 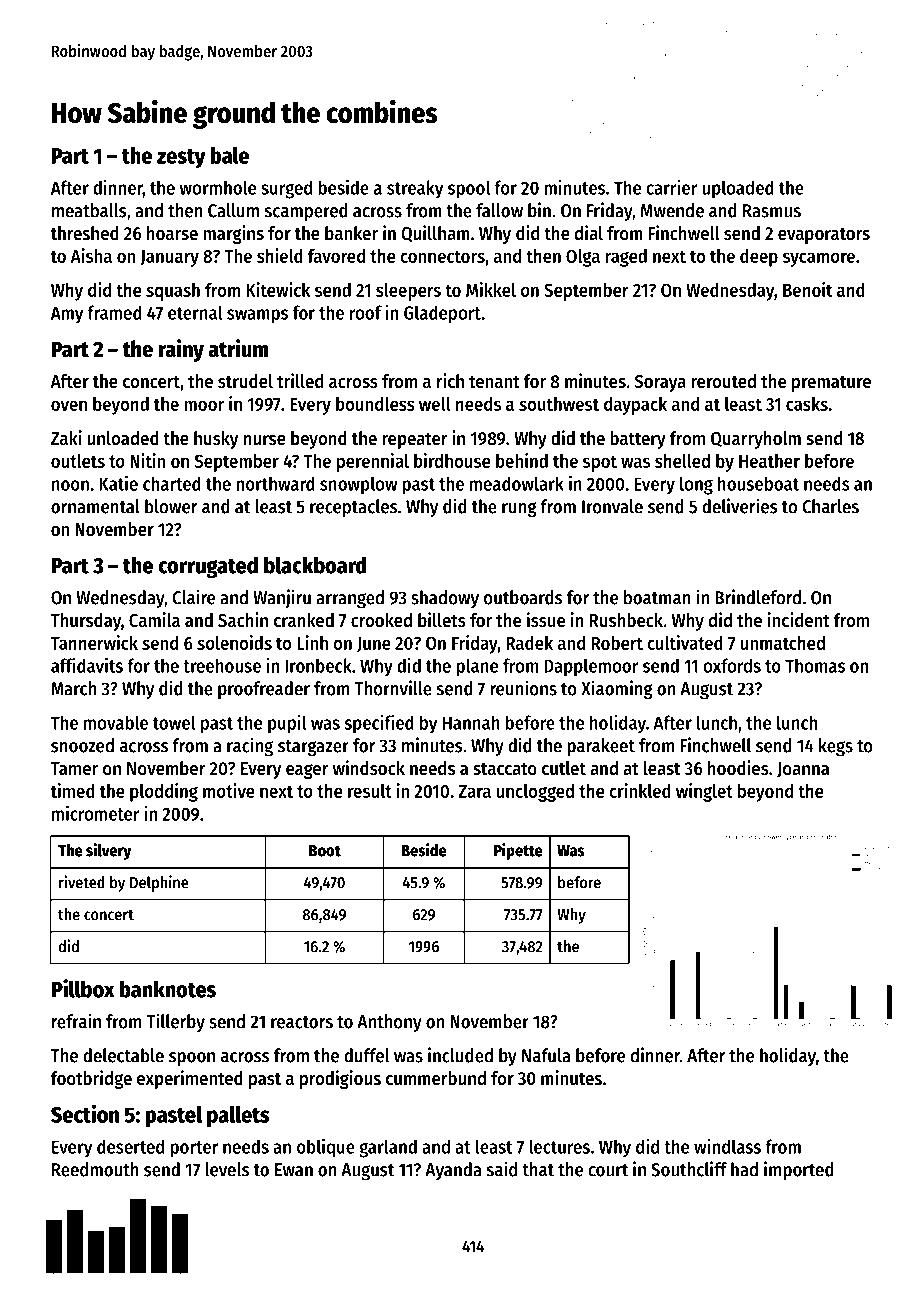 I want to click on rich, so click(x=450, y=381).
